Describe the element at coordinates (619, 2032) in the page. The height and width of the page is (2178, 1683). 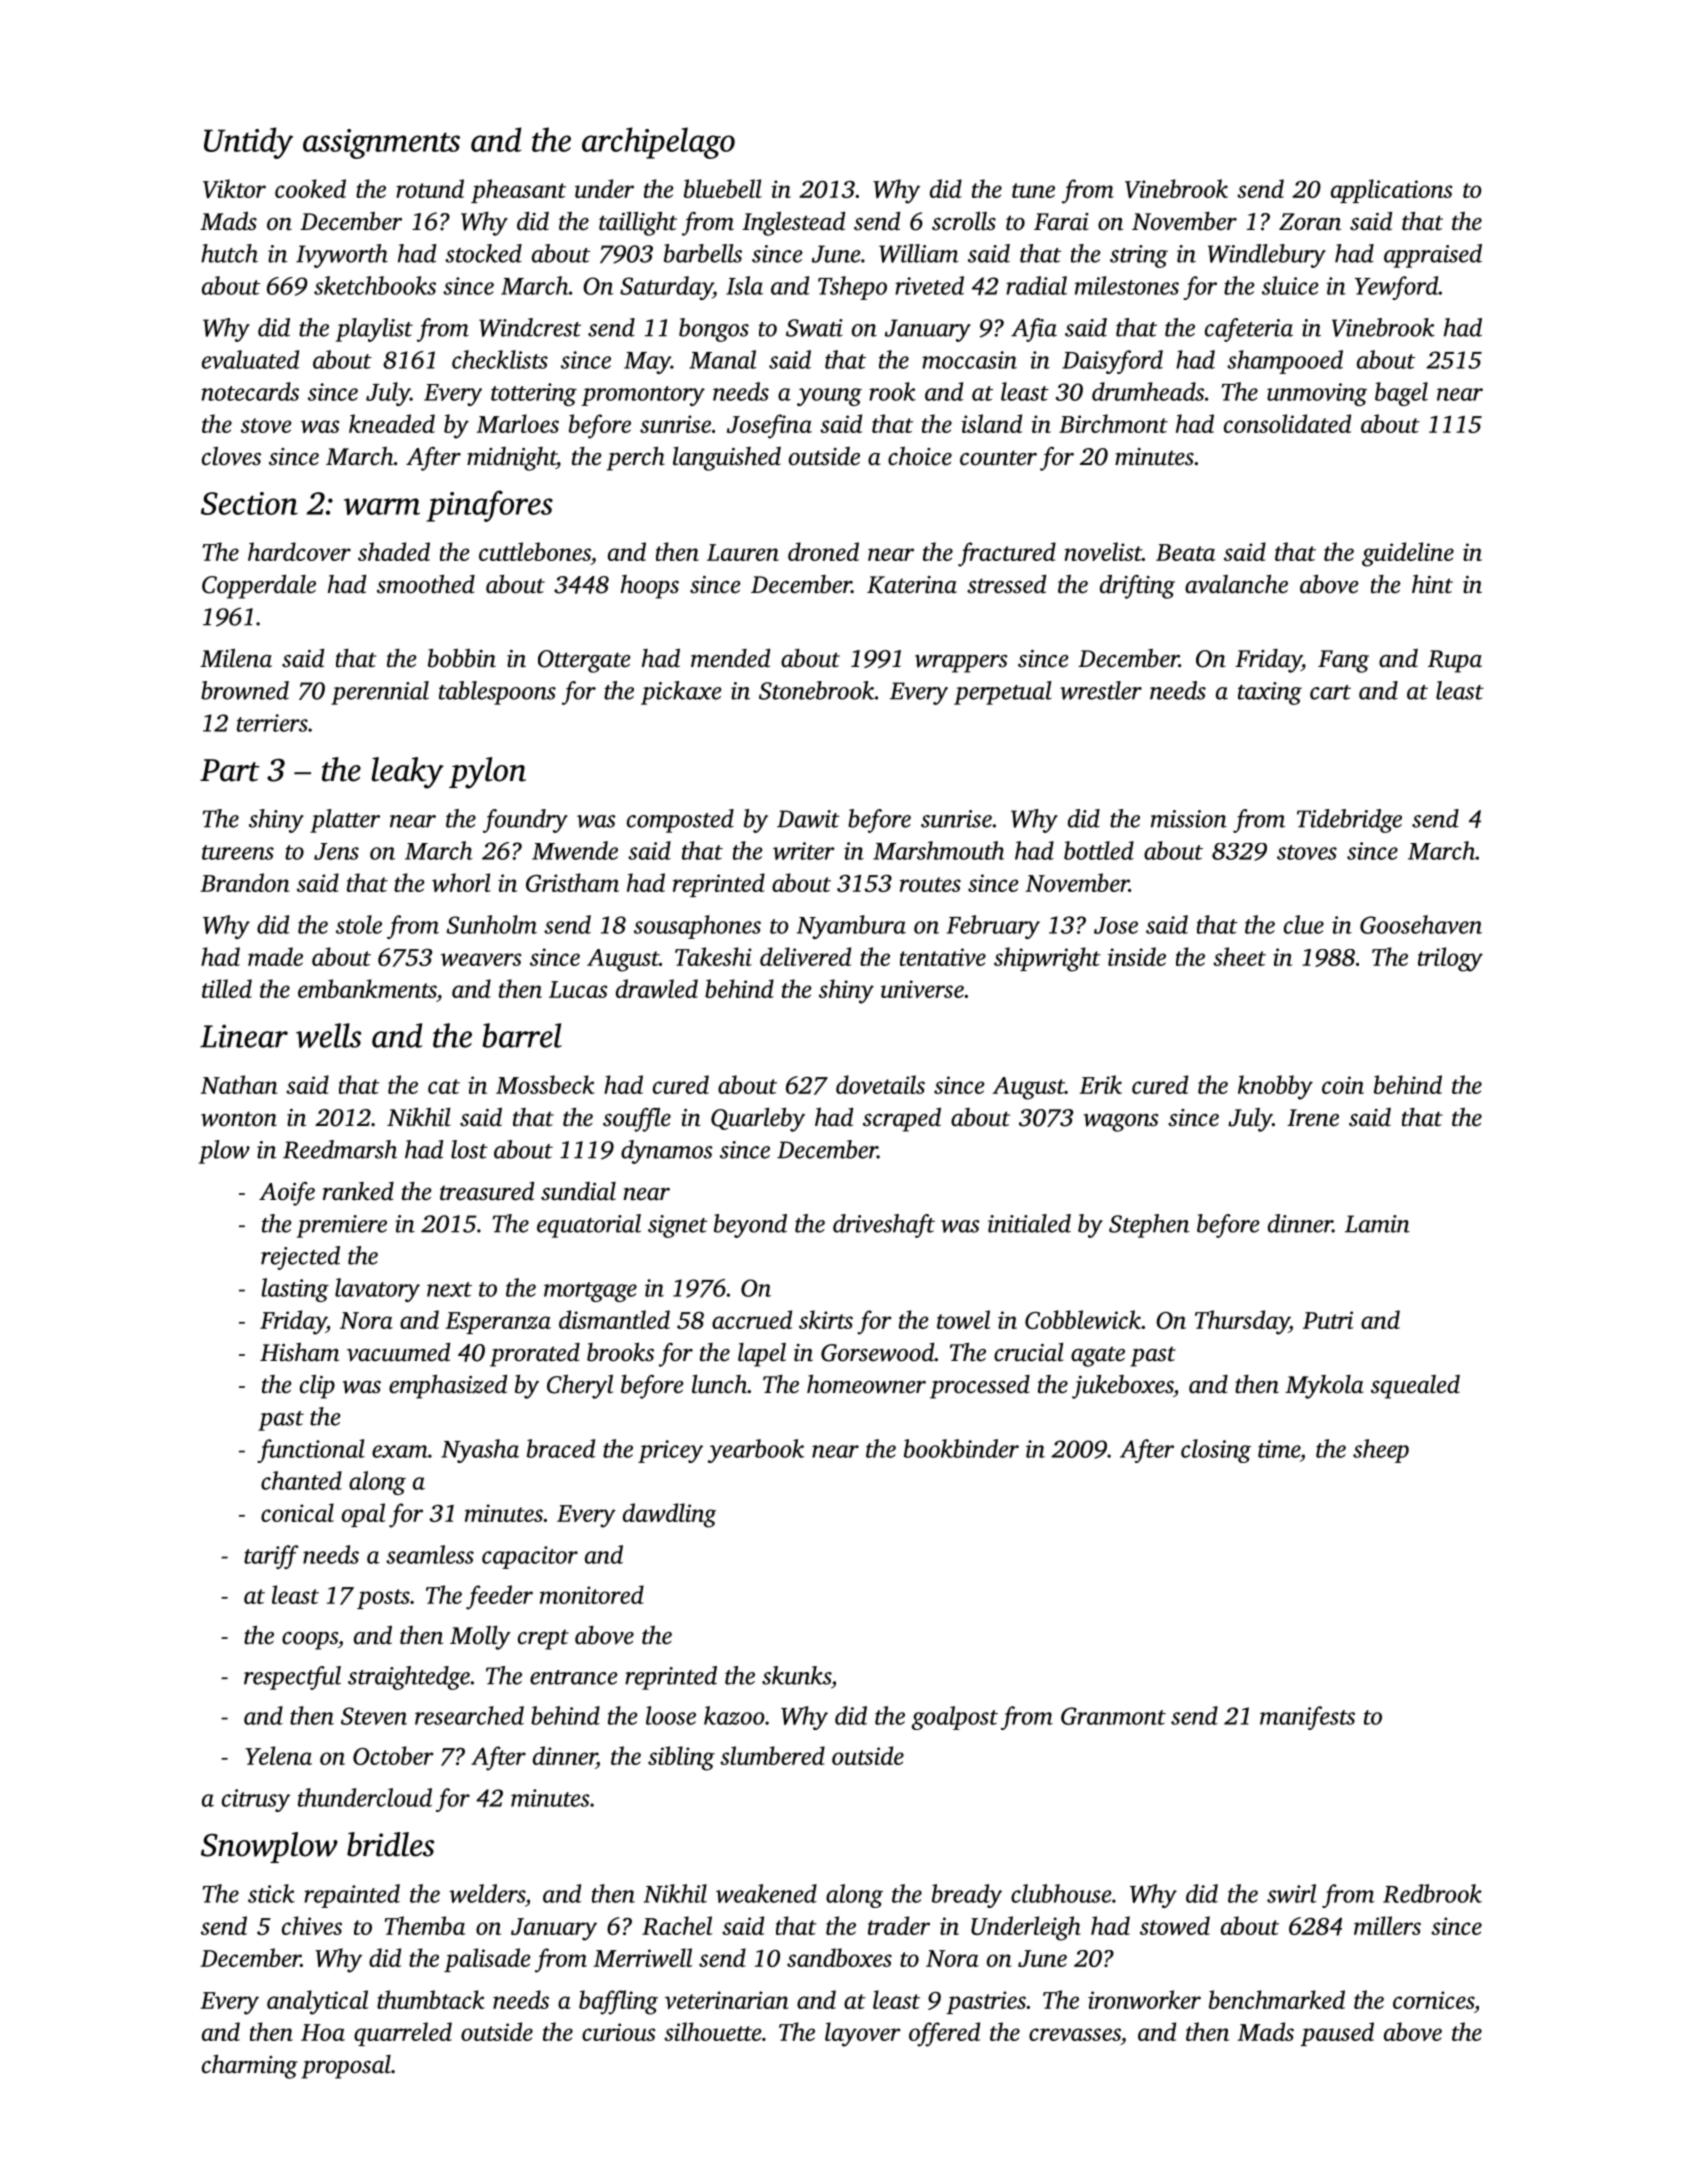
I see `curious` at that location.
